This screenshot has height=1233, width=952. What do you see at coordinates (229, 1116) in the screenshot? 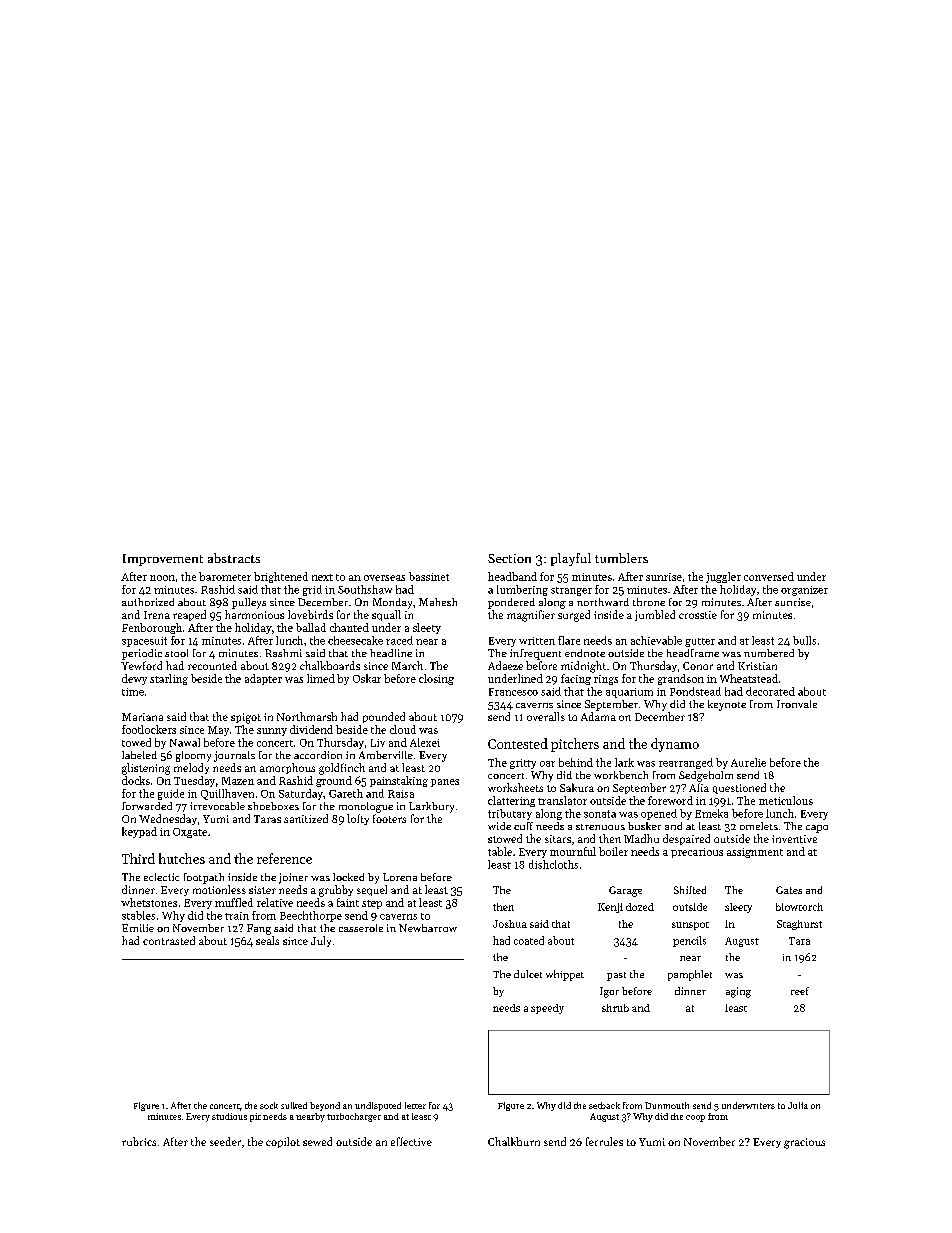
I see `studious` at bounding box center [229, 1116].
